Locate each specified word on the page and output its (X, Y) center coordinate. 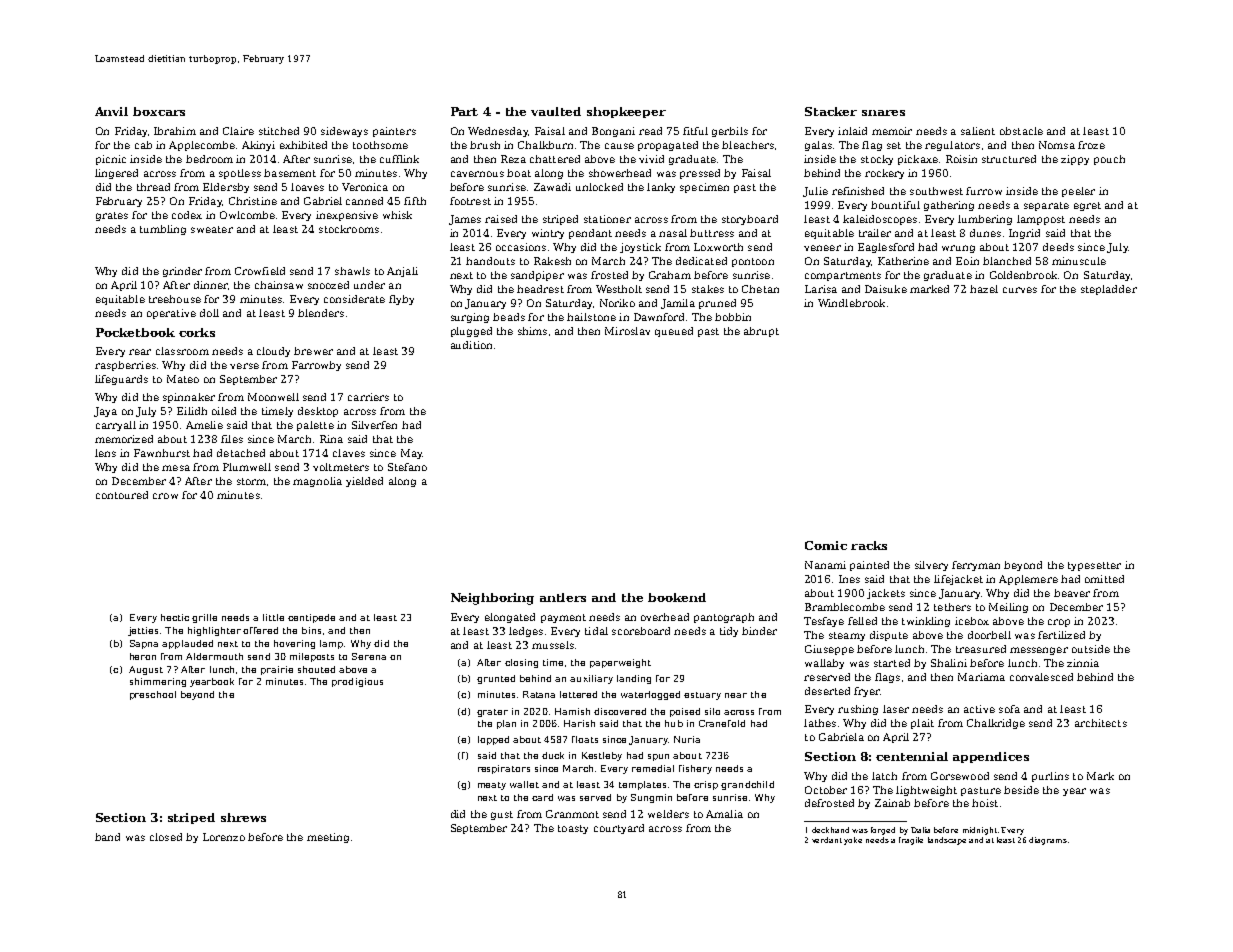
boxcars (159, 111)
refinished (858, 191)
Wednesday (498, 132)
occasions (521, 247)
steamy (847, 636)
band (107, 837)
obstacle (1021, 131)
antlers (563, 597)
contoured (122, 495)
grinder (182, 272)
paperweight (620, 663)
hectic (175, 617)
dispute (889, 636)
